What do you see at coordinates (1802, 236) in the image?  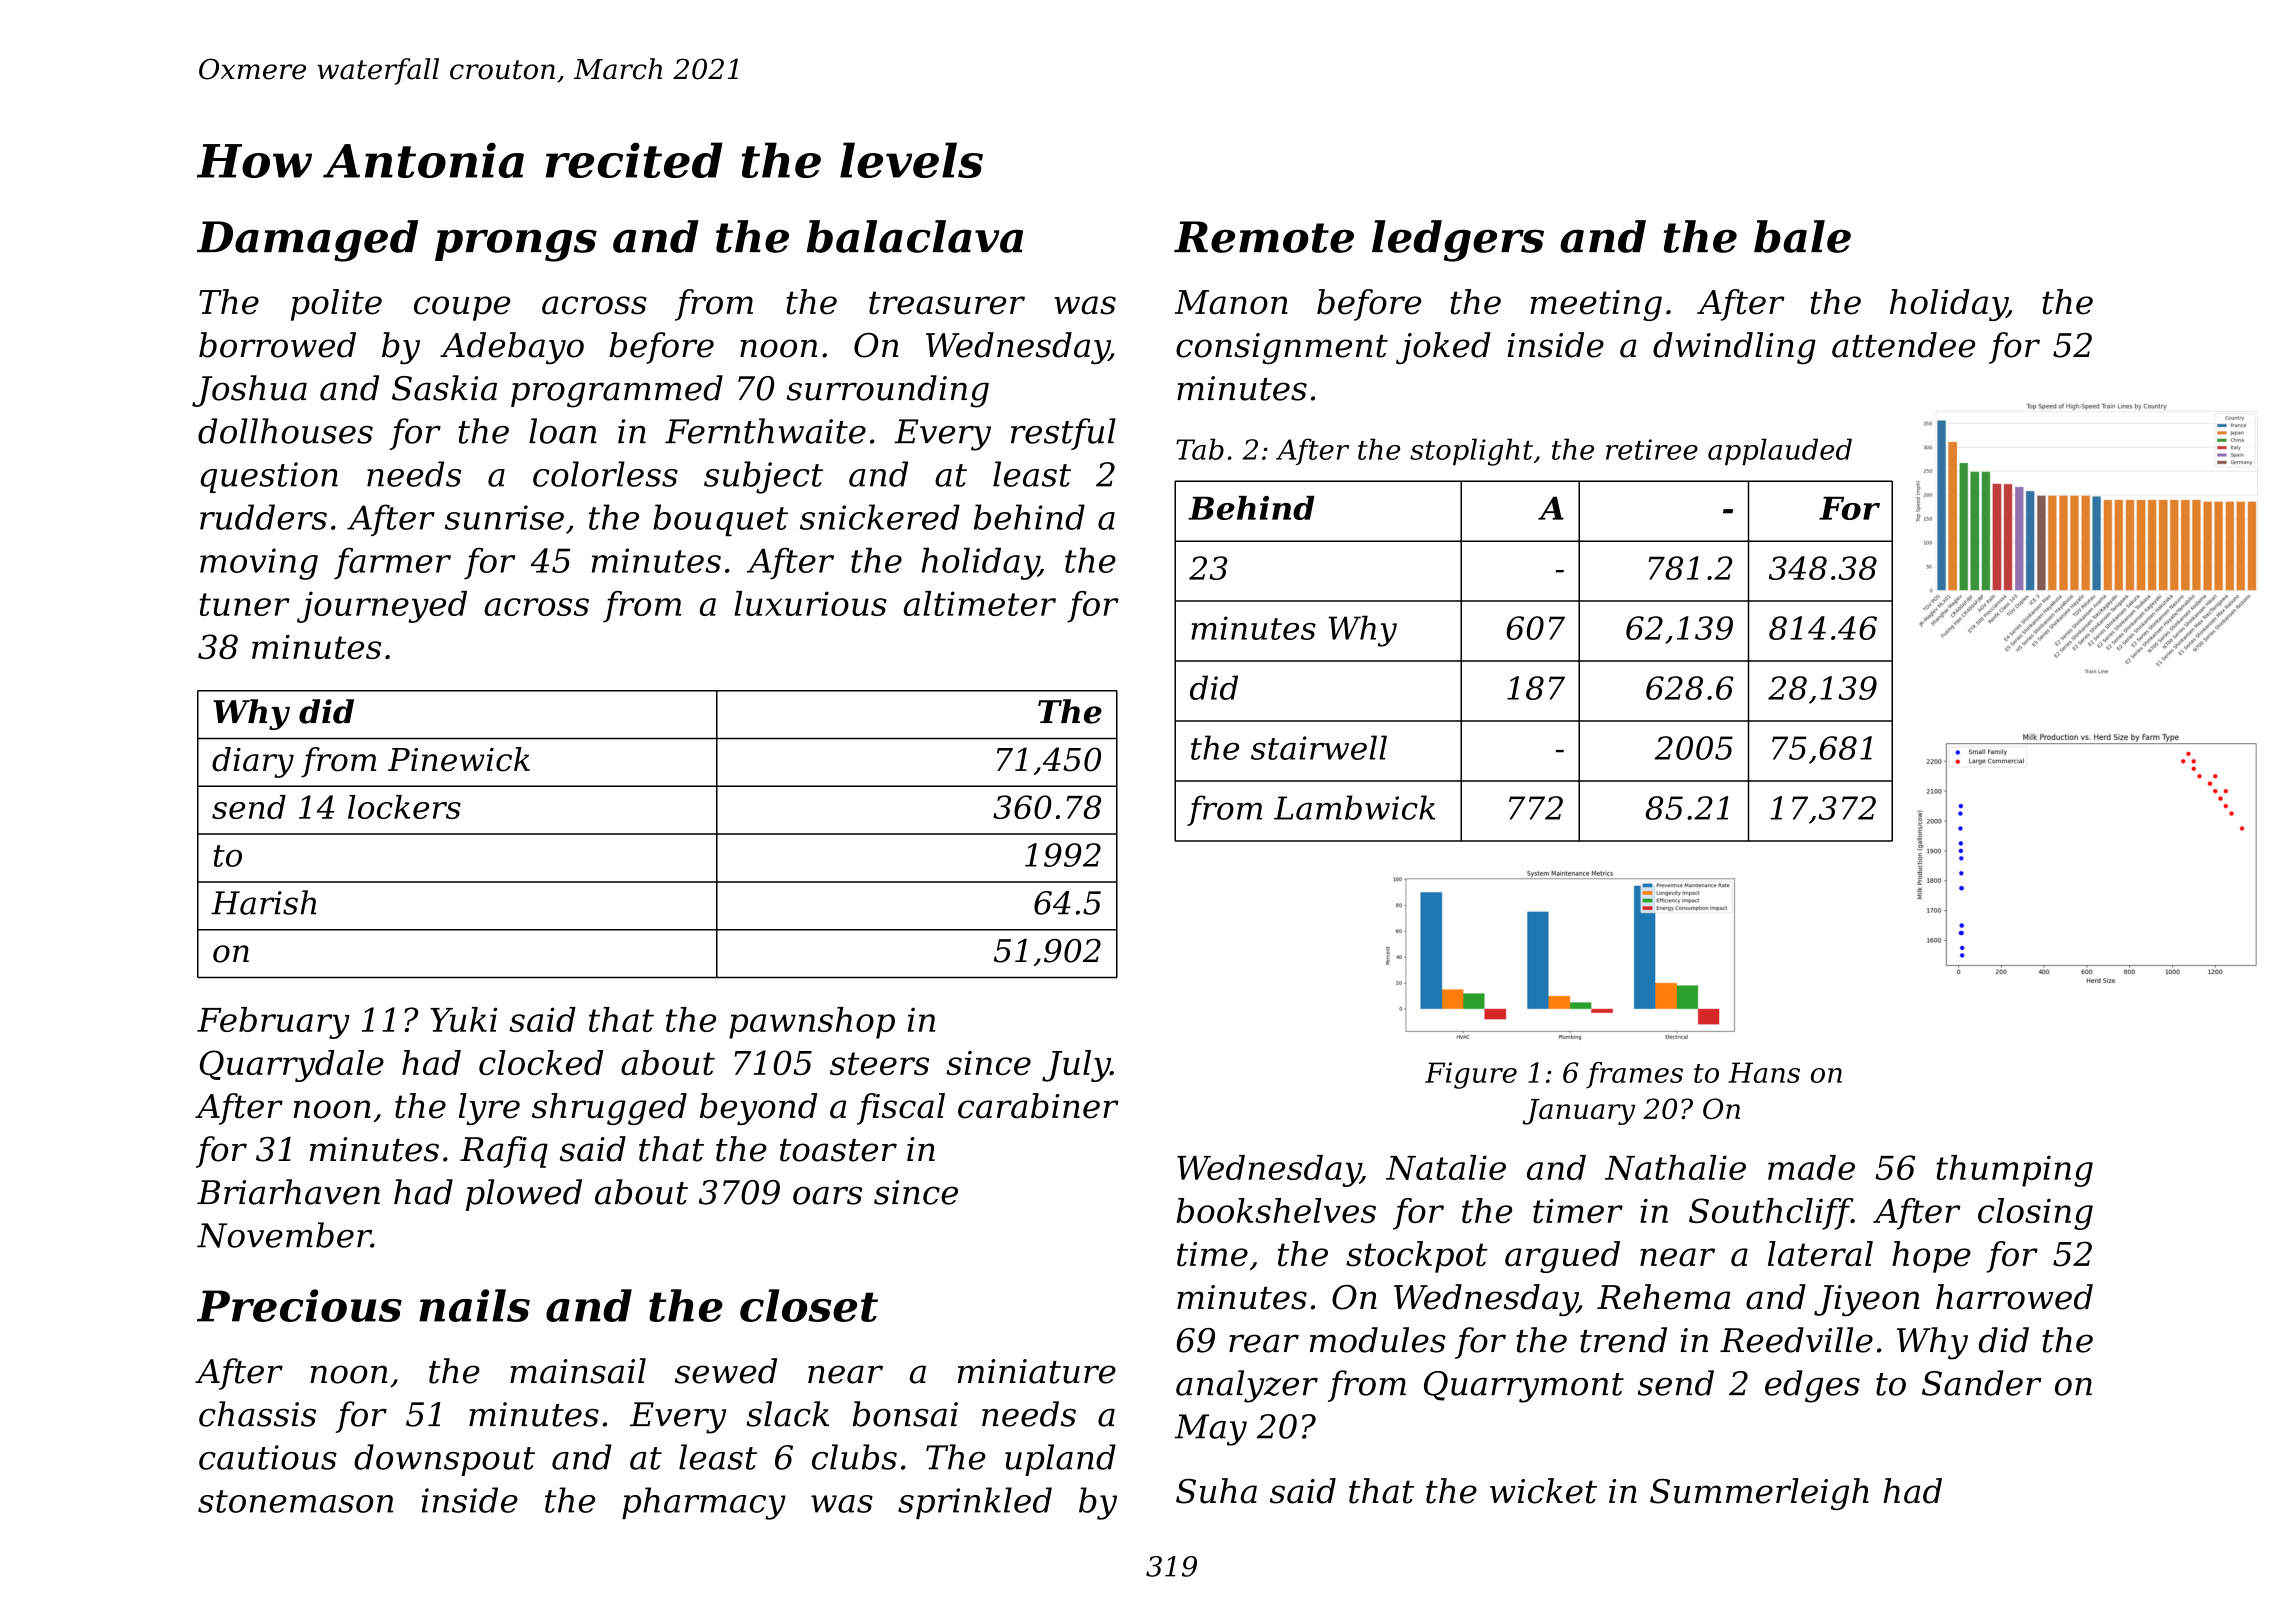 I see `bale` at bounding box center [1802, 236].
